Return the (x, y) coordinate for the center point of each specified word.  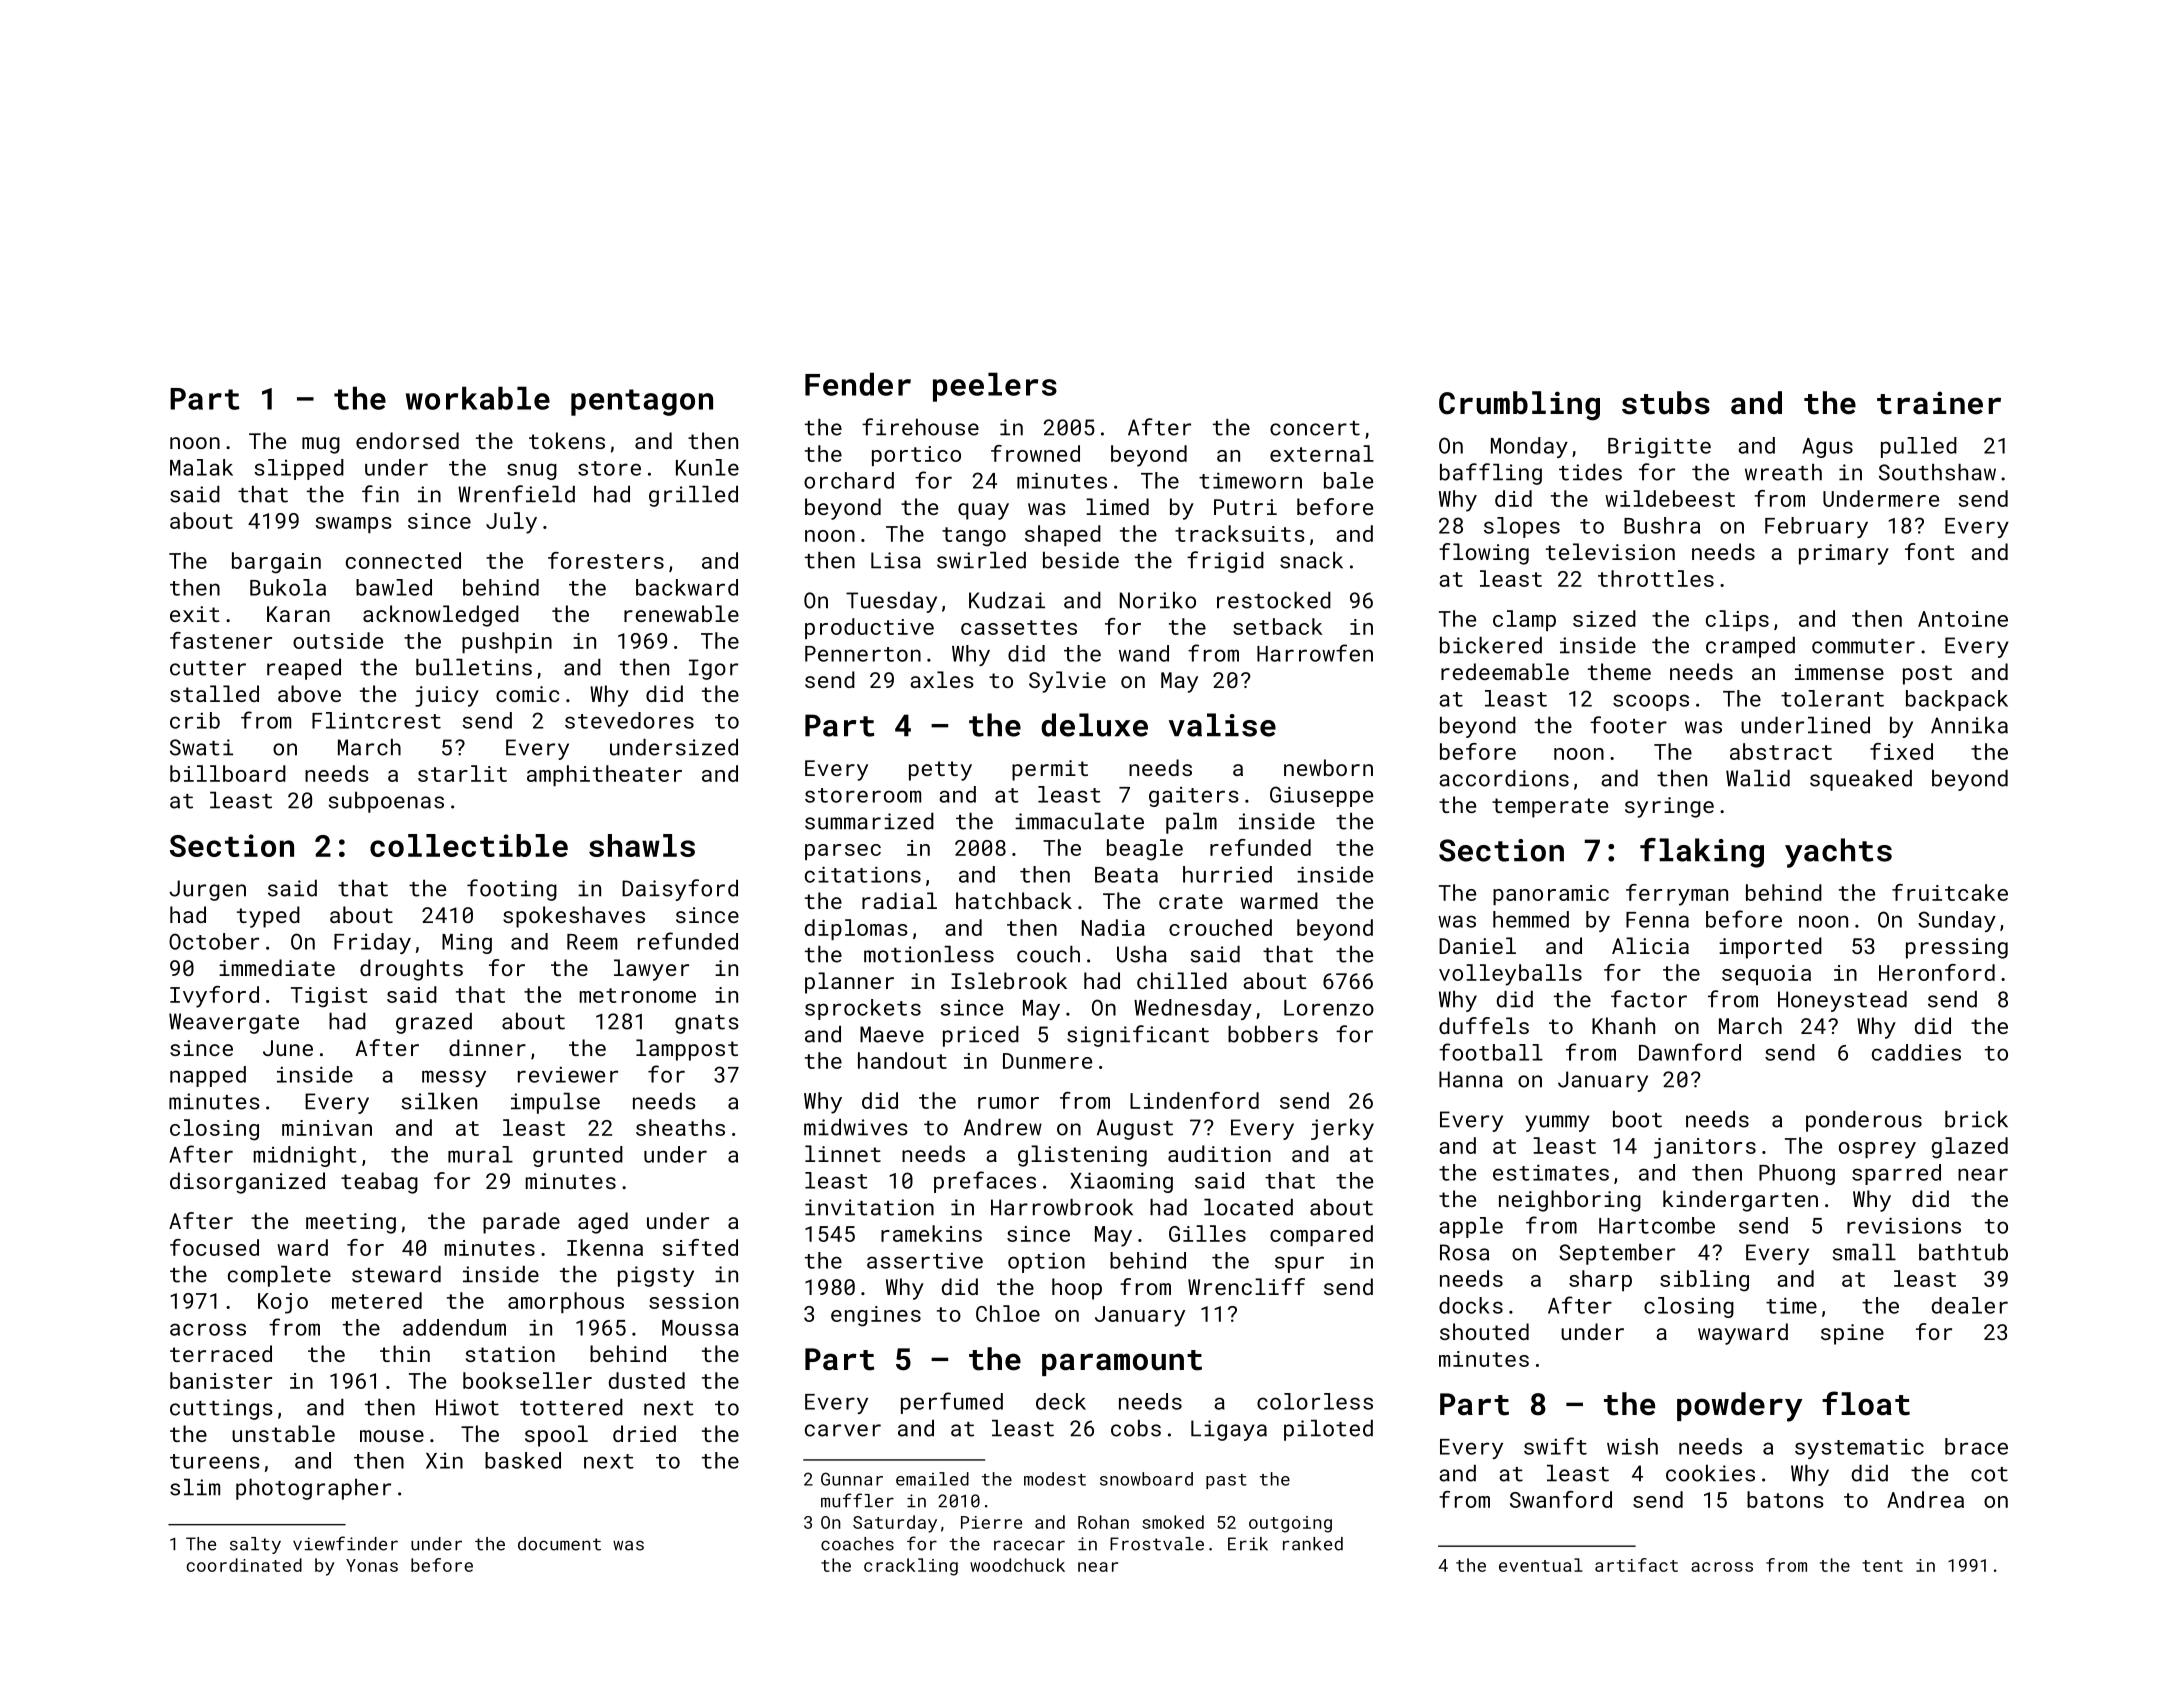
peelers (995, 387)
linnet (843, 1153)
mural (480, 1154)
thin (405, 1353)
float (1866, 1403)
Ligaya (1229, 1430)
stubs (1666, 403)
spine (1852, 1334)
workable (478, 398)
